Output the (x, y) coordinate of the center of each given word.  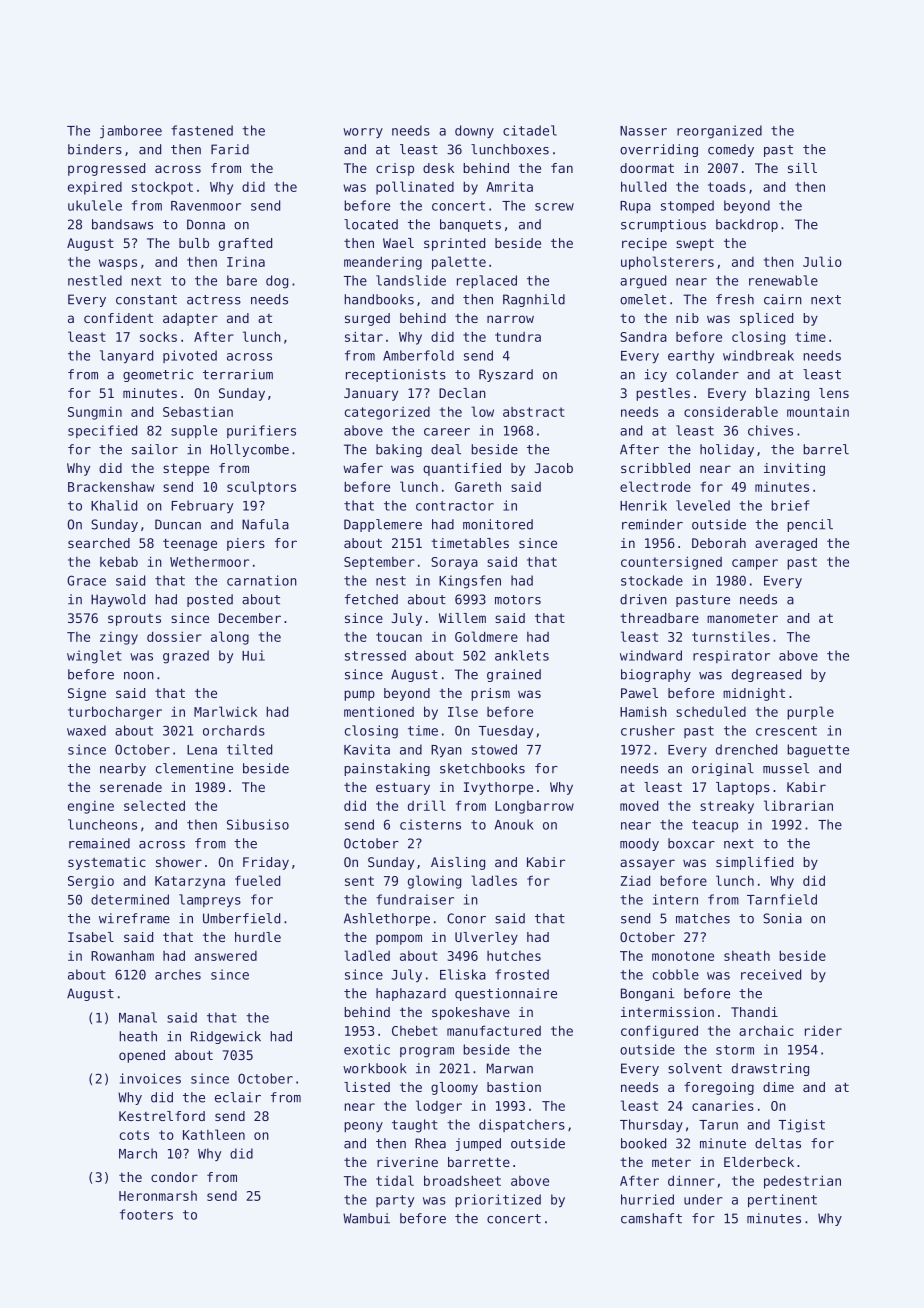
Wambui (366, 1218)
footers (146, 1214)
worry (363, 133)
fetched (371, 599)
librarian (798, 805)
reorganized (719, 132)
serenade (131, 787)
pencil (810, 525)
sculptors (261, 488)
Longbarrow (534, 807)
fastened (202, 130)
